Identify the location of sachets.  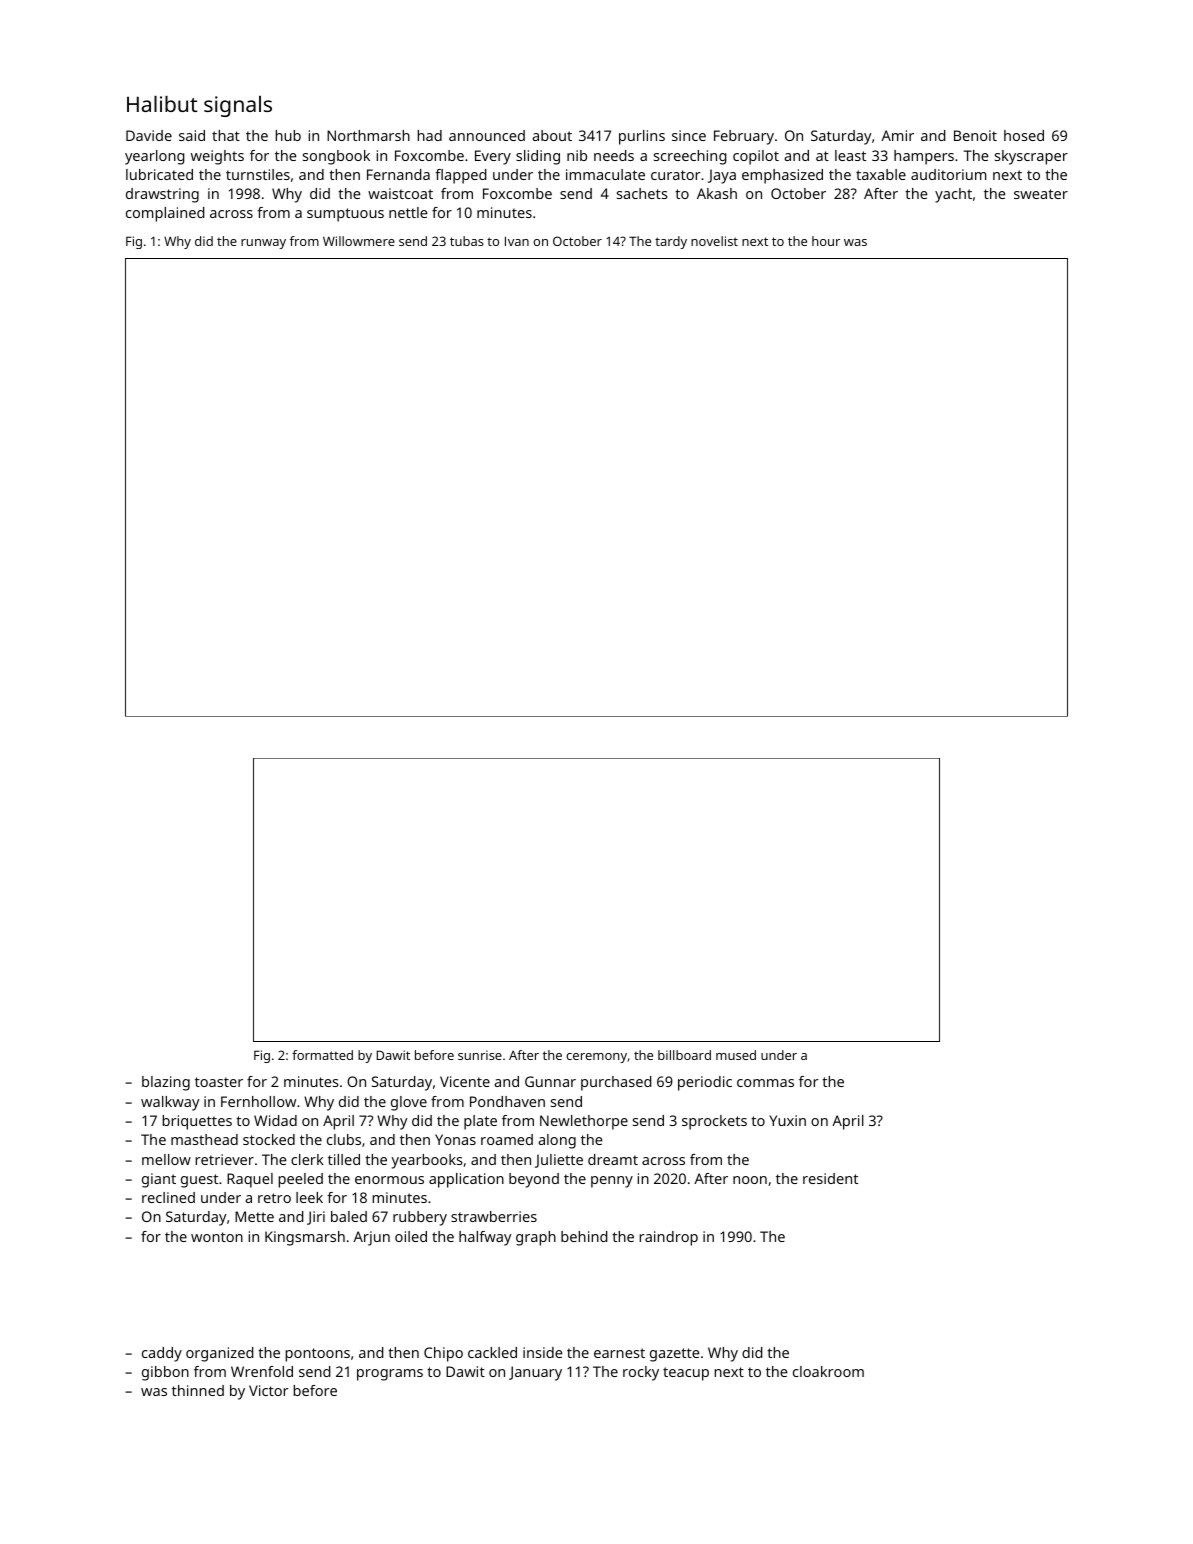
(642, 193).
